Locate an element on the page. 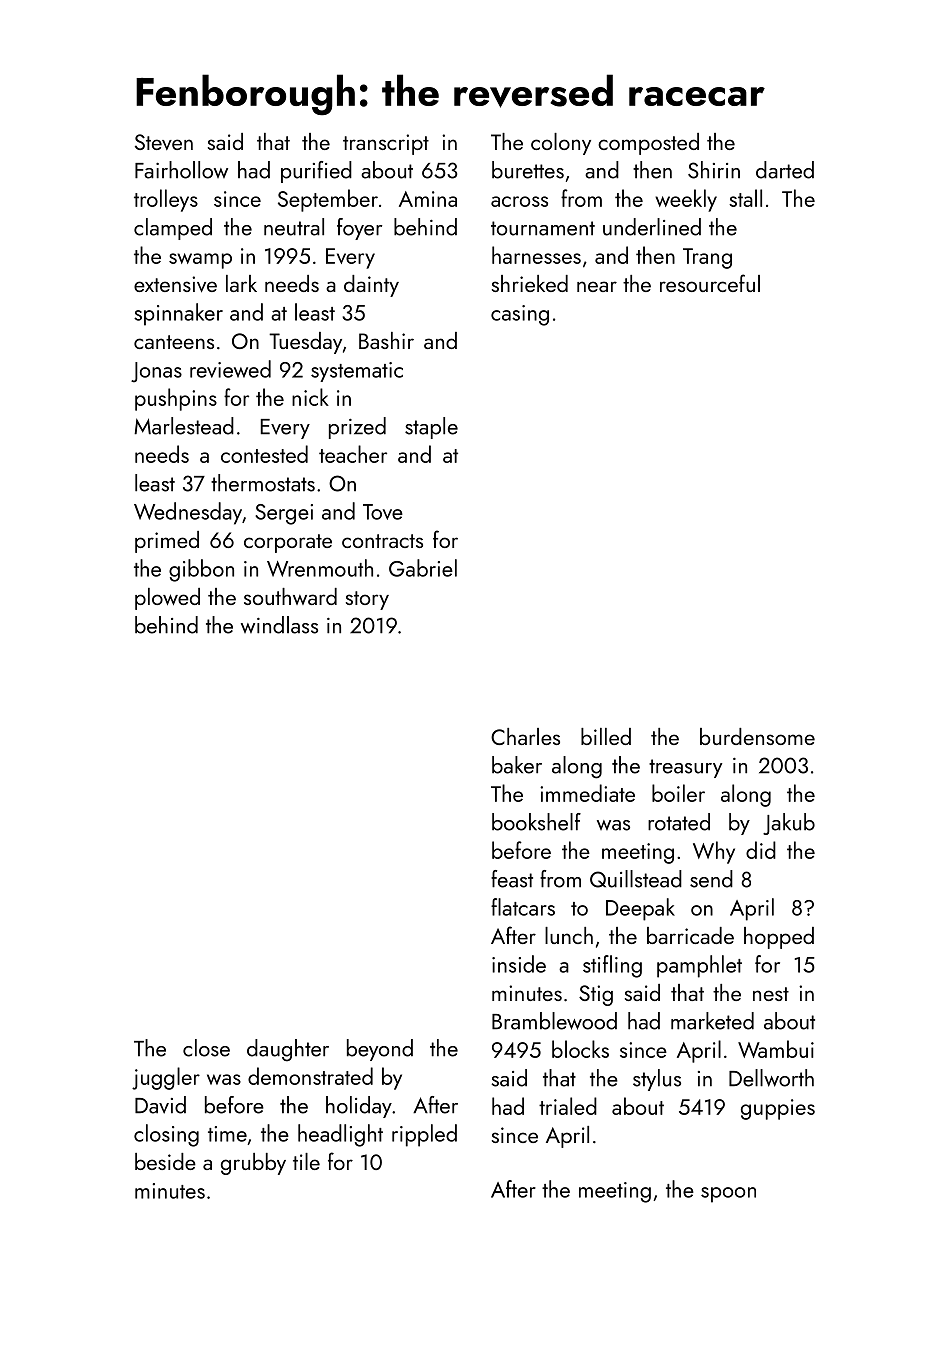 The image size is (949, 1346). lark is located at coordinates (241, 283).
